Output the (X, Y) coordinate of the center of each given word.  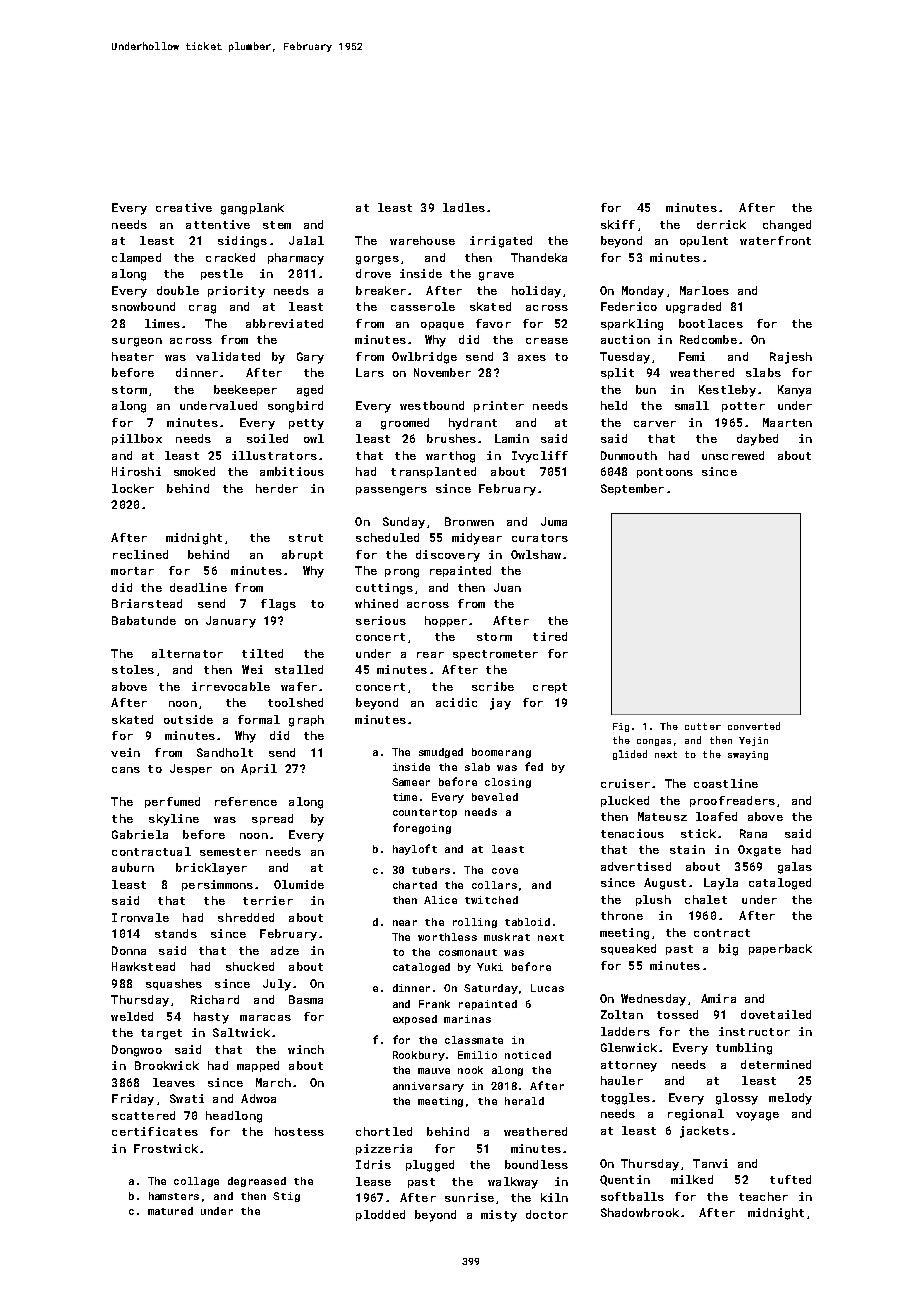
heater (133, 356)
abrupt (302, 555)
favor (493, 323)
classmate (474, 1040)
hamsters (174, 1196)
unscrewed (733, 455)
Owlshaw (536, 554)
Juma (554, 521)
